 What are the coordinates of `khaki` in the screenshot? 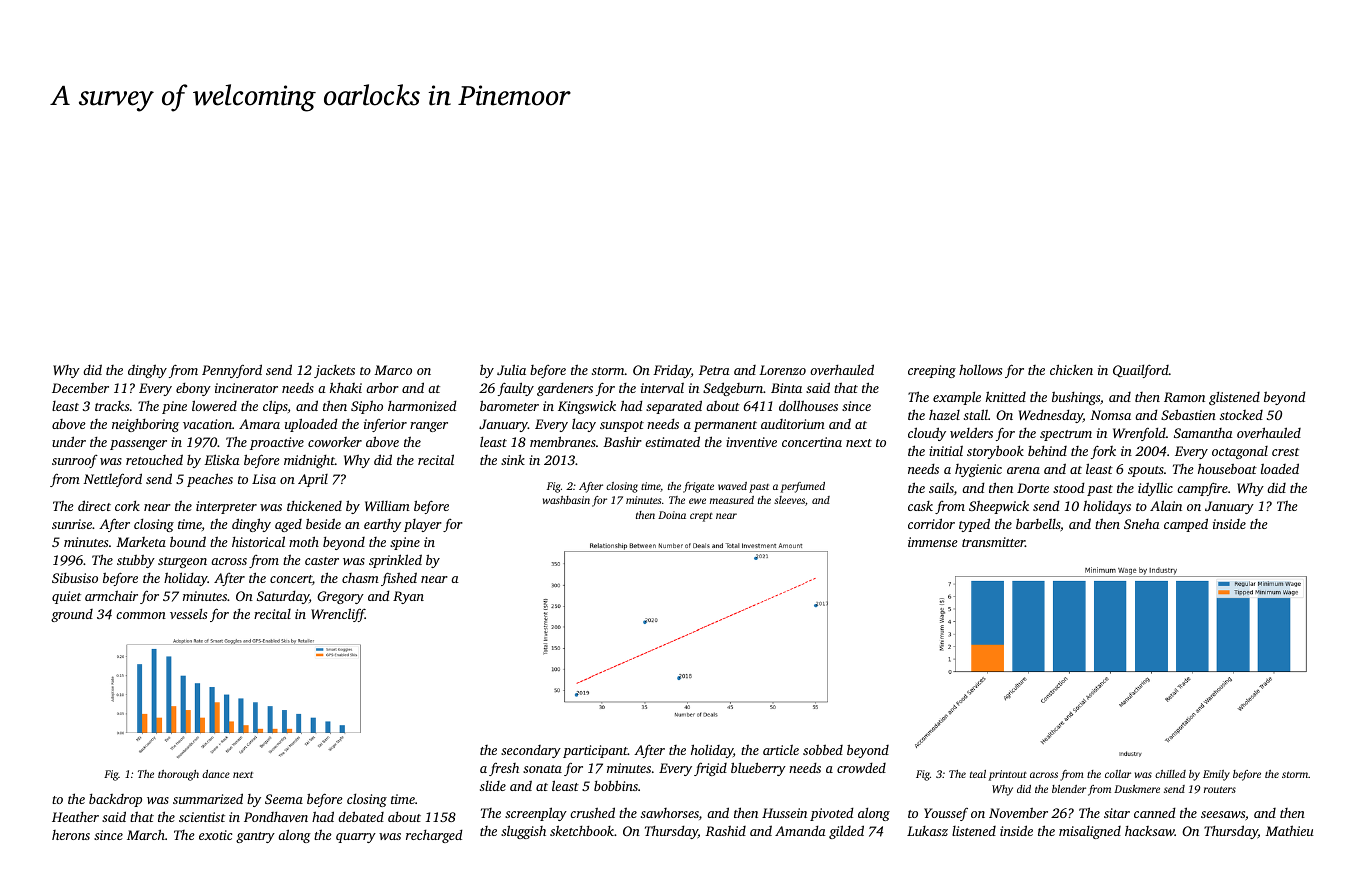 It's located at (346, 387).
